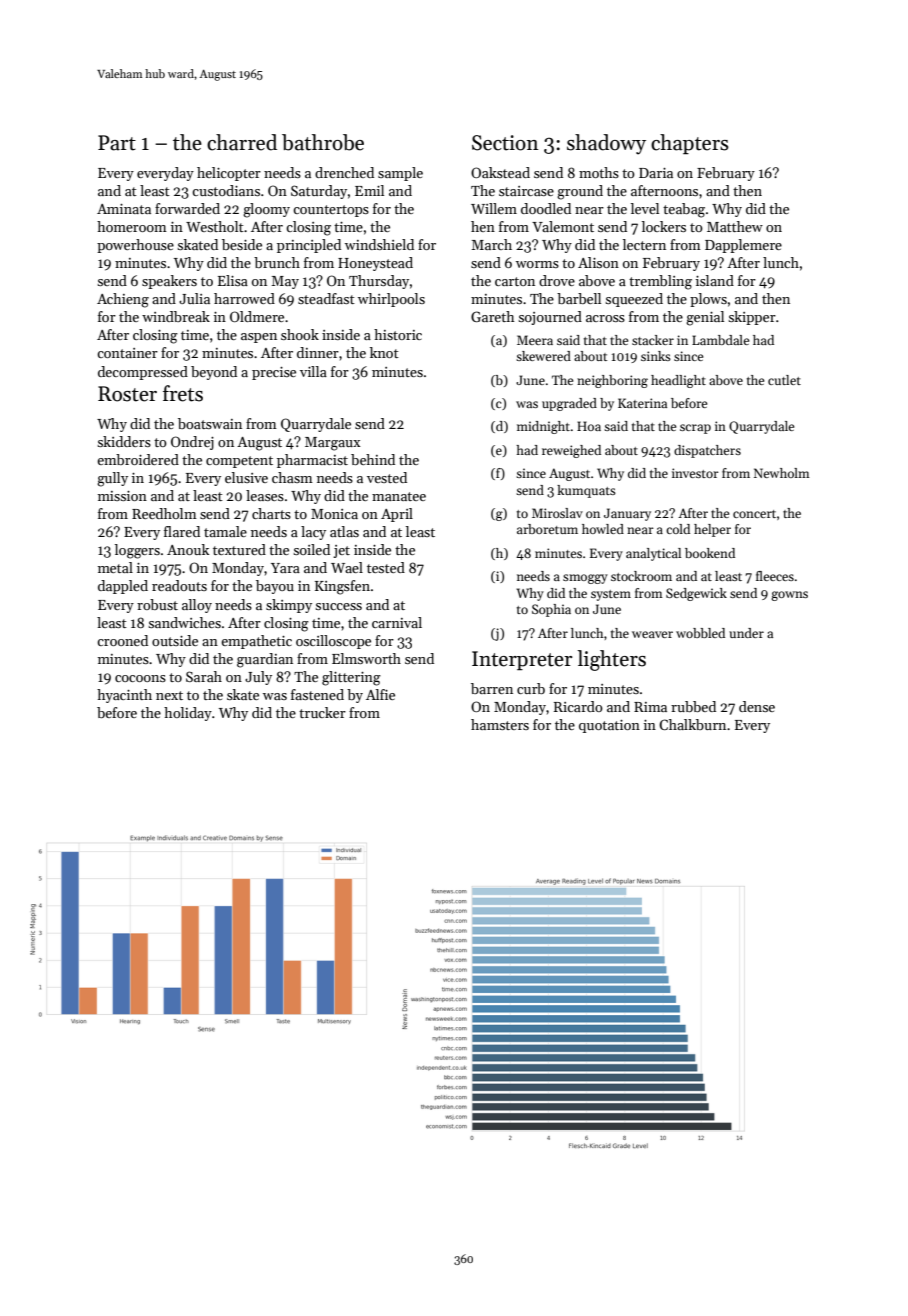  What do you see at coordinates (175, 640) in the screenshot?
I see `outside` at bounding box center [175, 640].
